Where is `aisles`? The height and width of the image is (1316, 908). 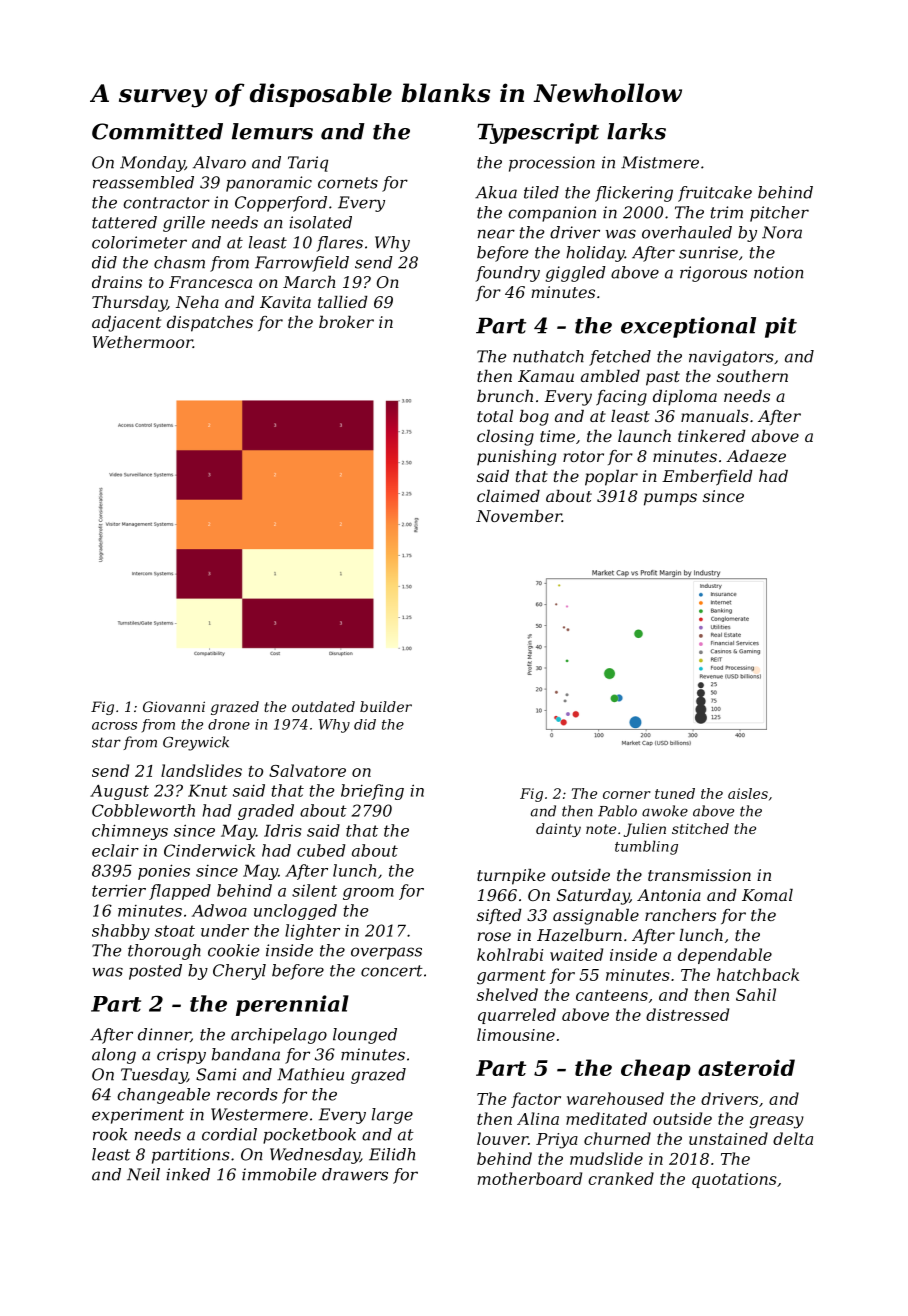 aisles is located at coordinates (748, 793).
